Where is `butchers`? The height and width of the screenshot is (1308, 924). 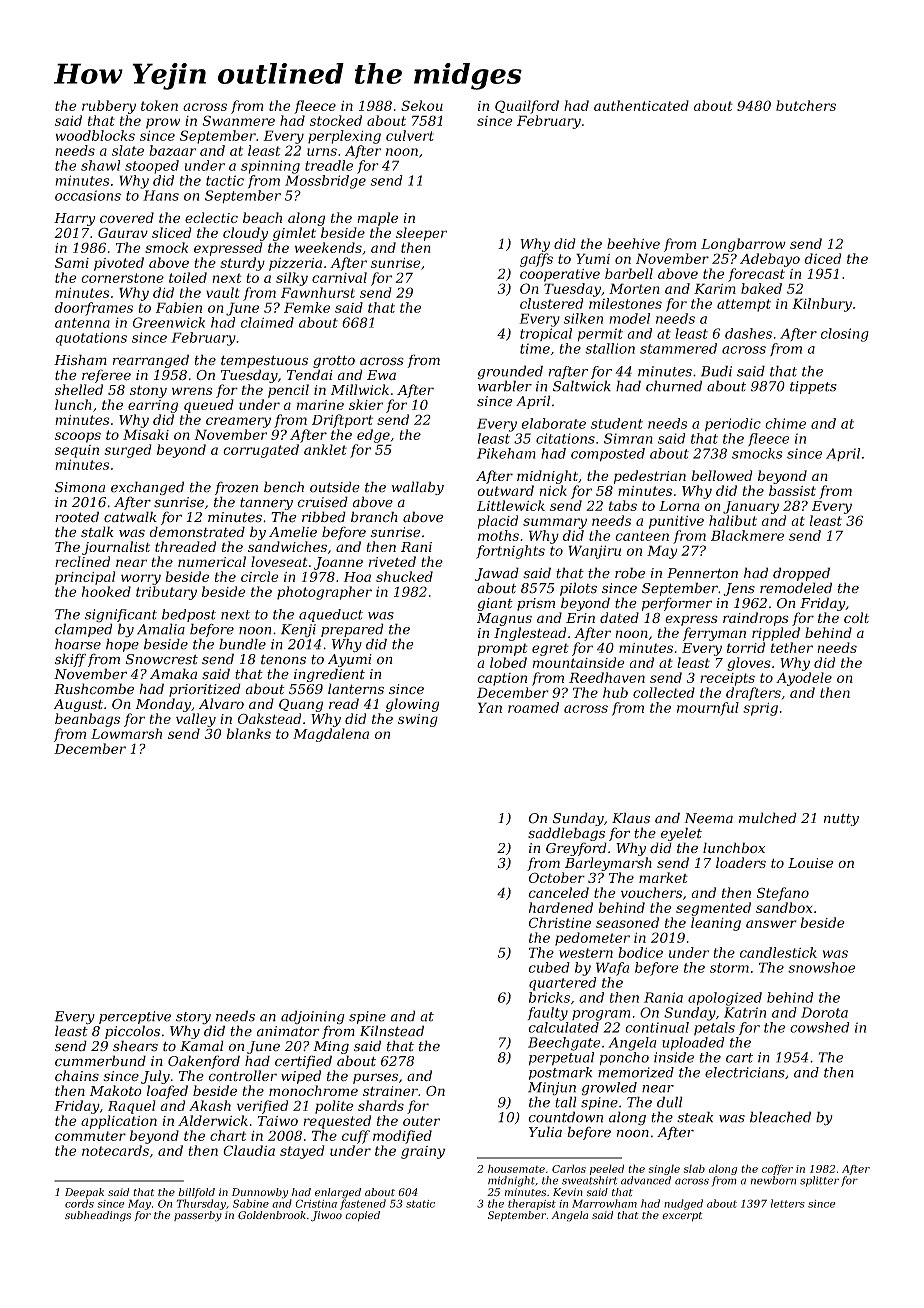 butchers is located at coordinates (806, 105).
